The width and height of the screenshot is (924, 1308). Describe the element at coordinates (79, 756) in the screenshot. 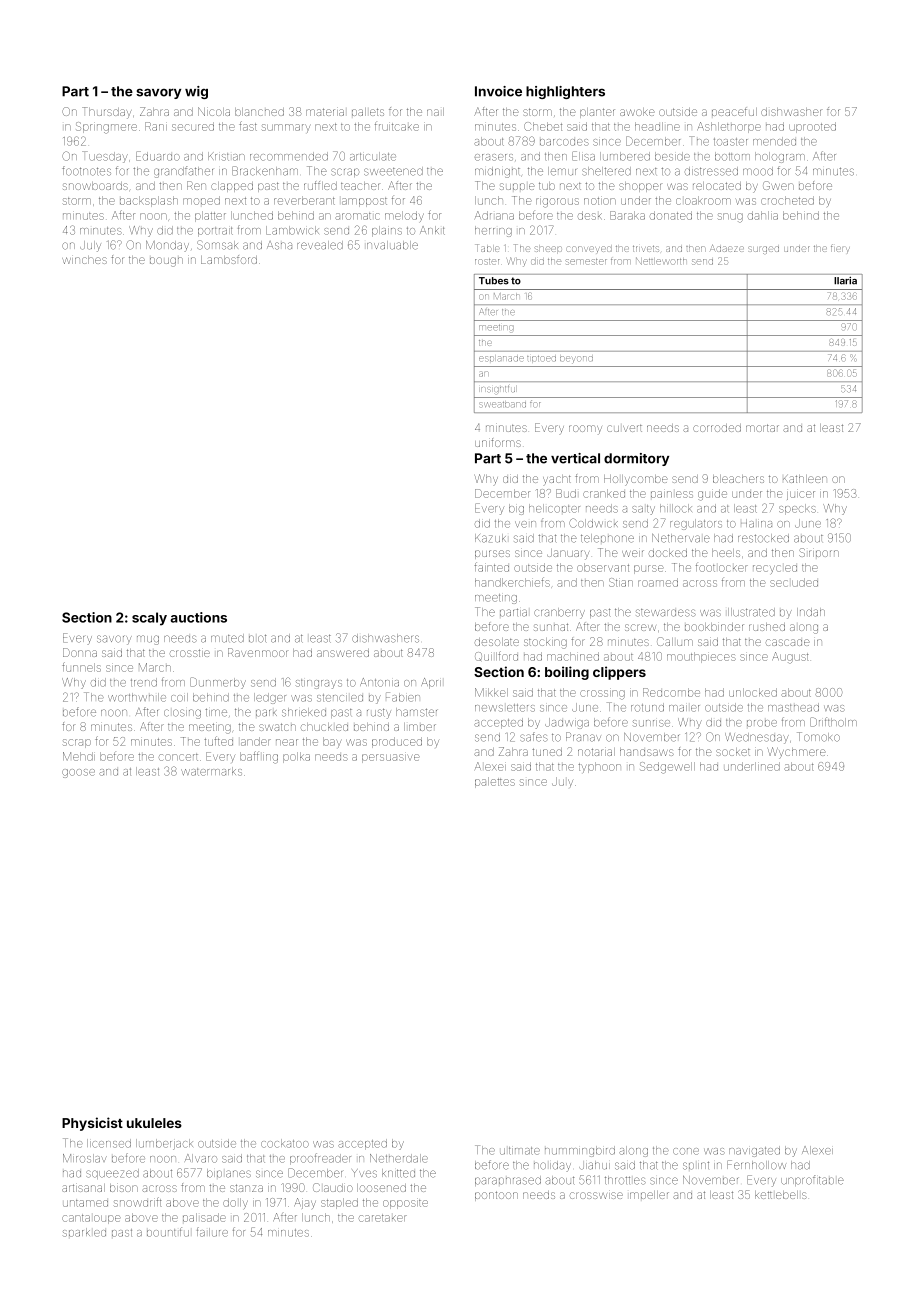

I see `Mehdi` at that location.
